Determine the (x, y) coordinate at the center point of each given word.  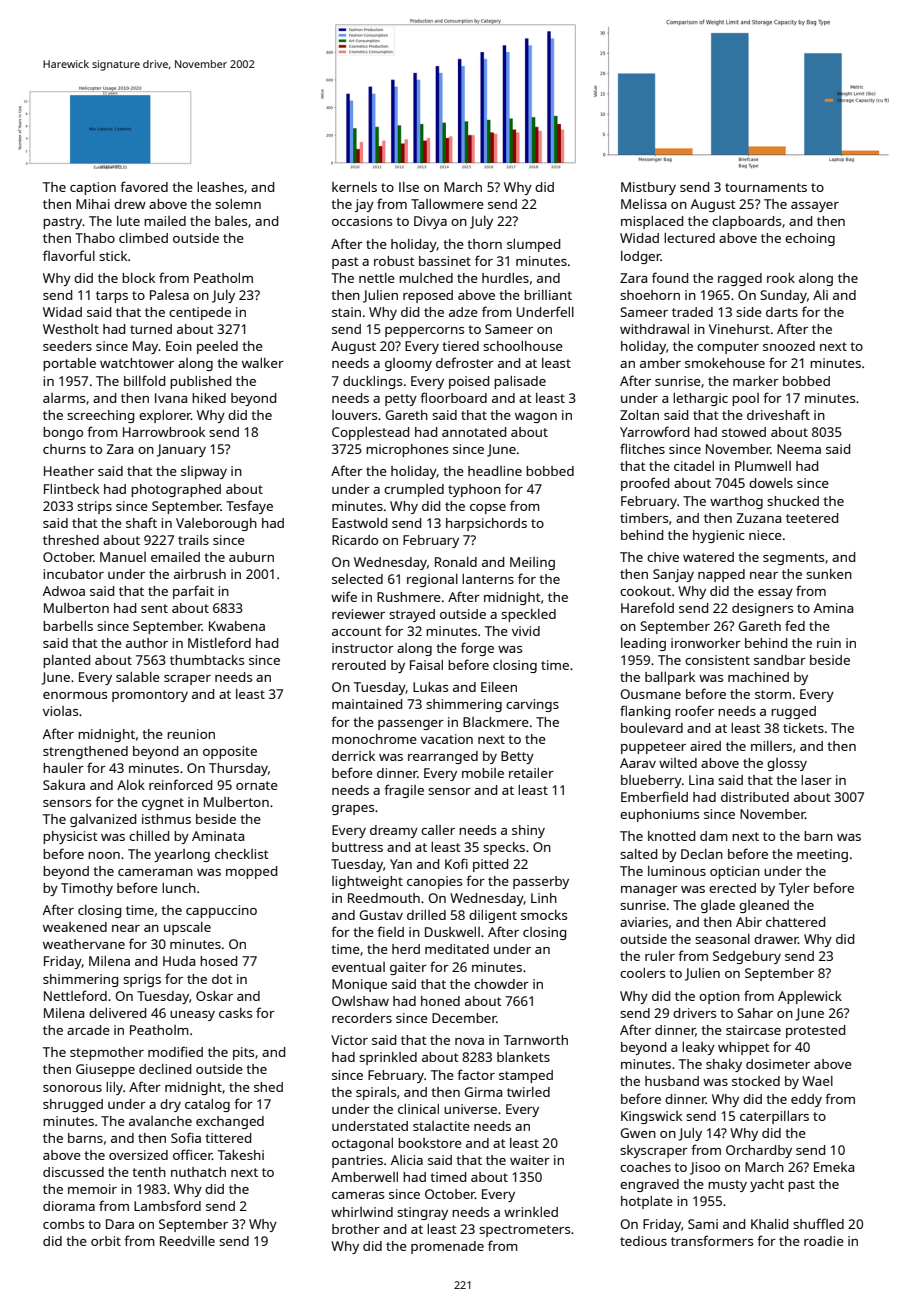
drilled (426, 915)
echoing (810, 239)
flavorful (69, 255)
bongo (63, 433)
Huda (179, 961)
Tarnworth (536, 1040)
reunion (191, 734)
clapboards (746, 222)
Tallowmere (447, 204)
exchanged (230, 1122)
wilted (678, 763)
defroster (465, 362)
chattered (795, 922)
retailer (531, 773)
